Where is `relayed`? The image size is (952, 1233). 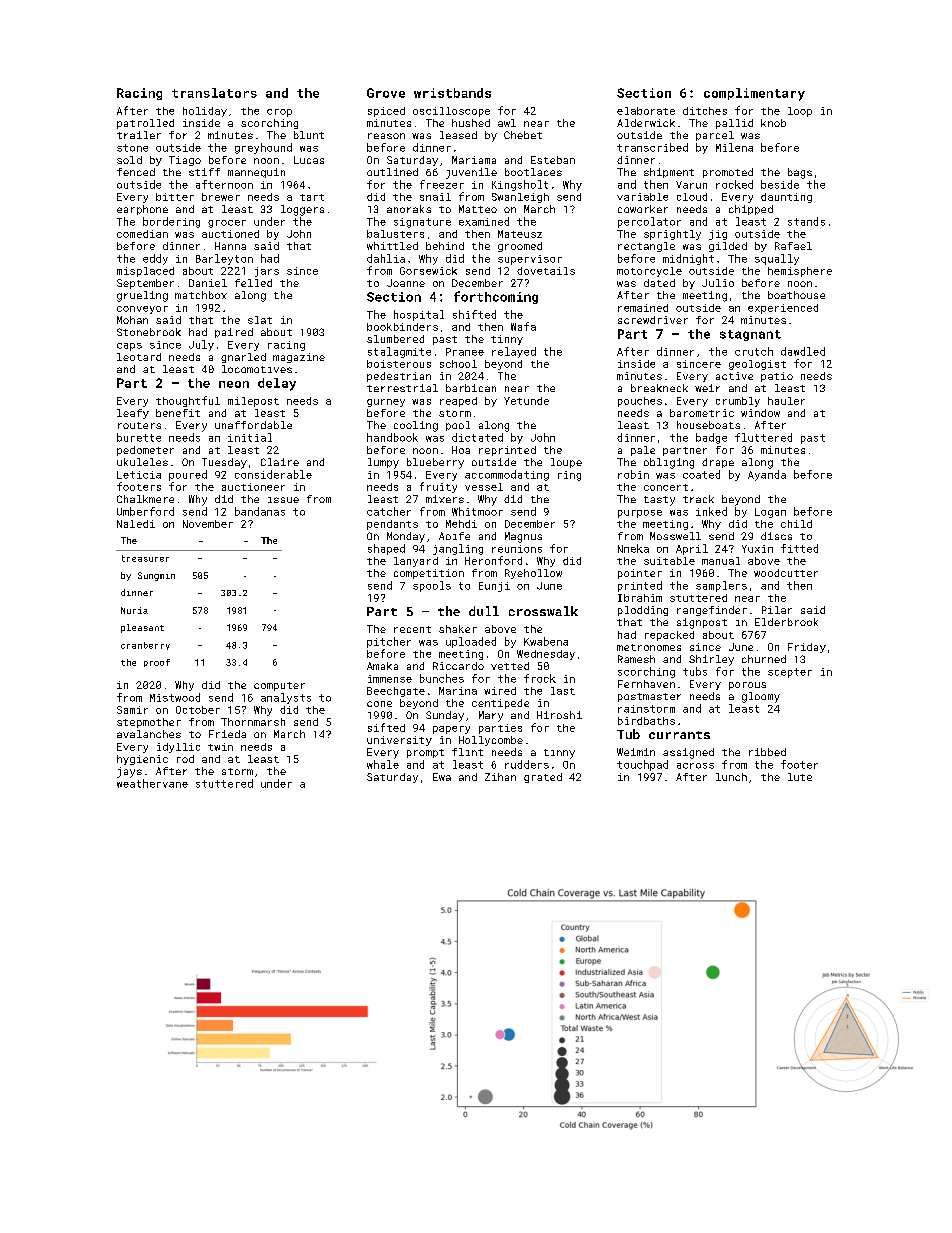 relayed is located at coordinates (514, 352).
